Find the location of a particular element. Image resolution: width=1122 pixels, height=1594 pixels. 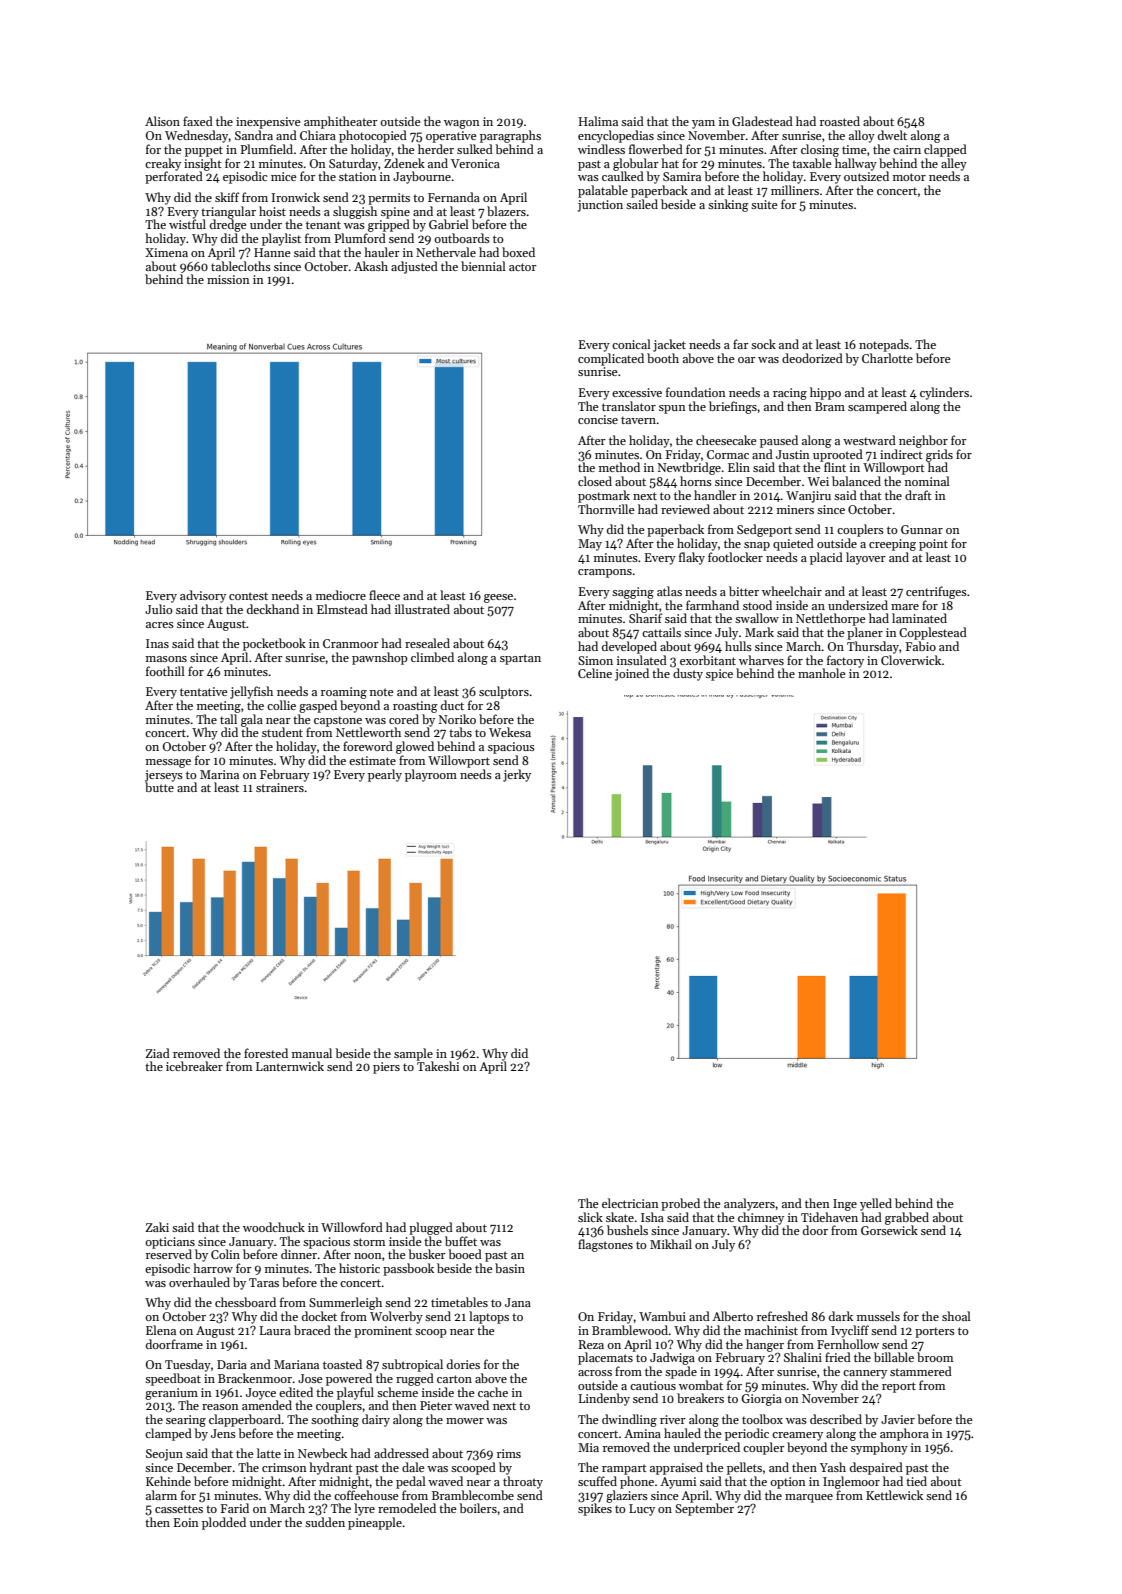

Gladestead is located at coordinates (762, 121).
